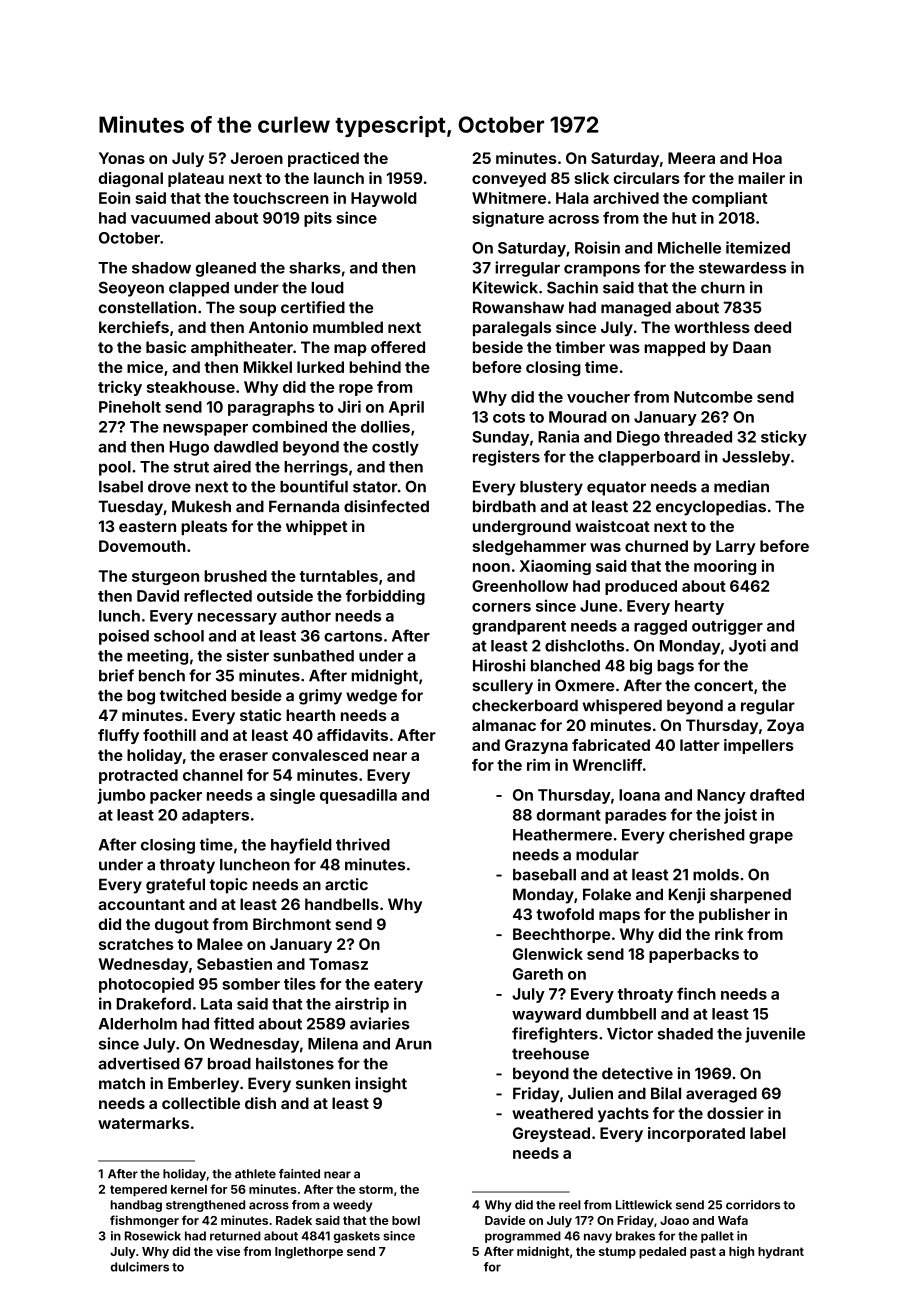 The height and width of the document is (1316, 908). I want to click on juvenile, so click(775, 1035).
